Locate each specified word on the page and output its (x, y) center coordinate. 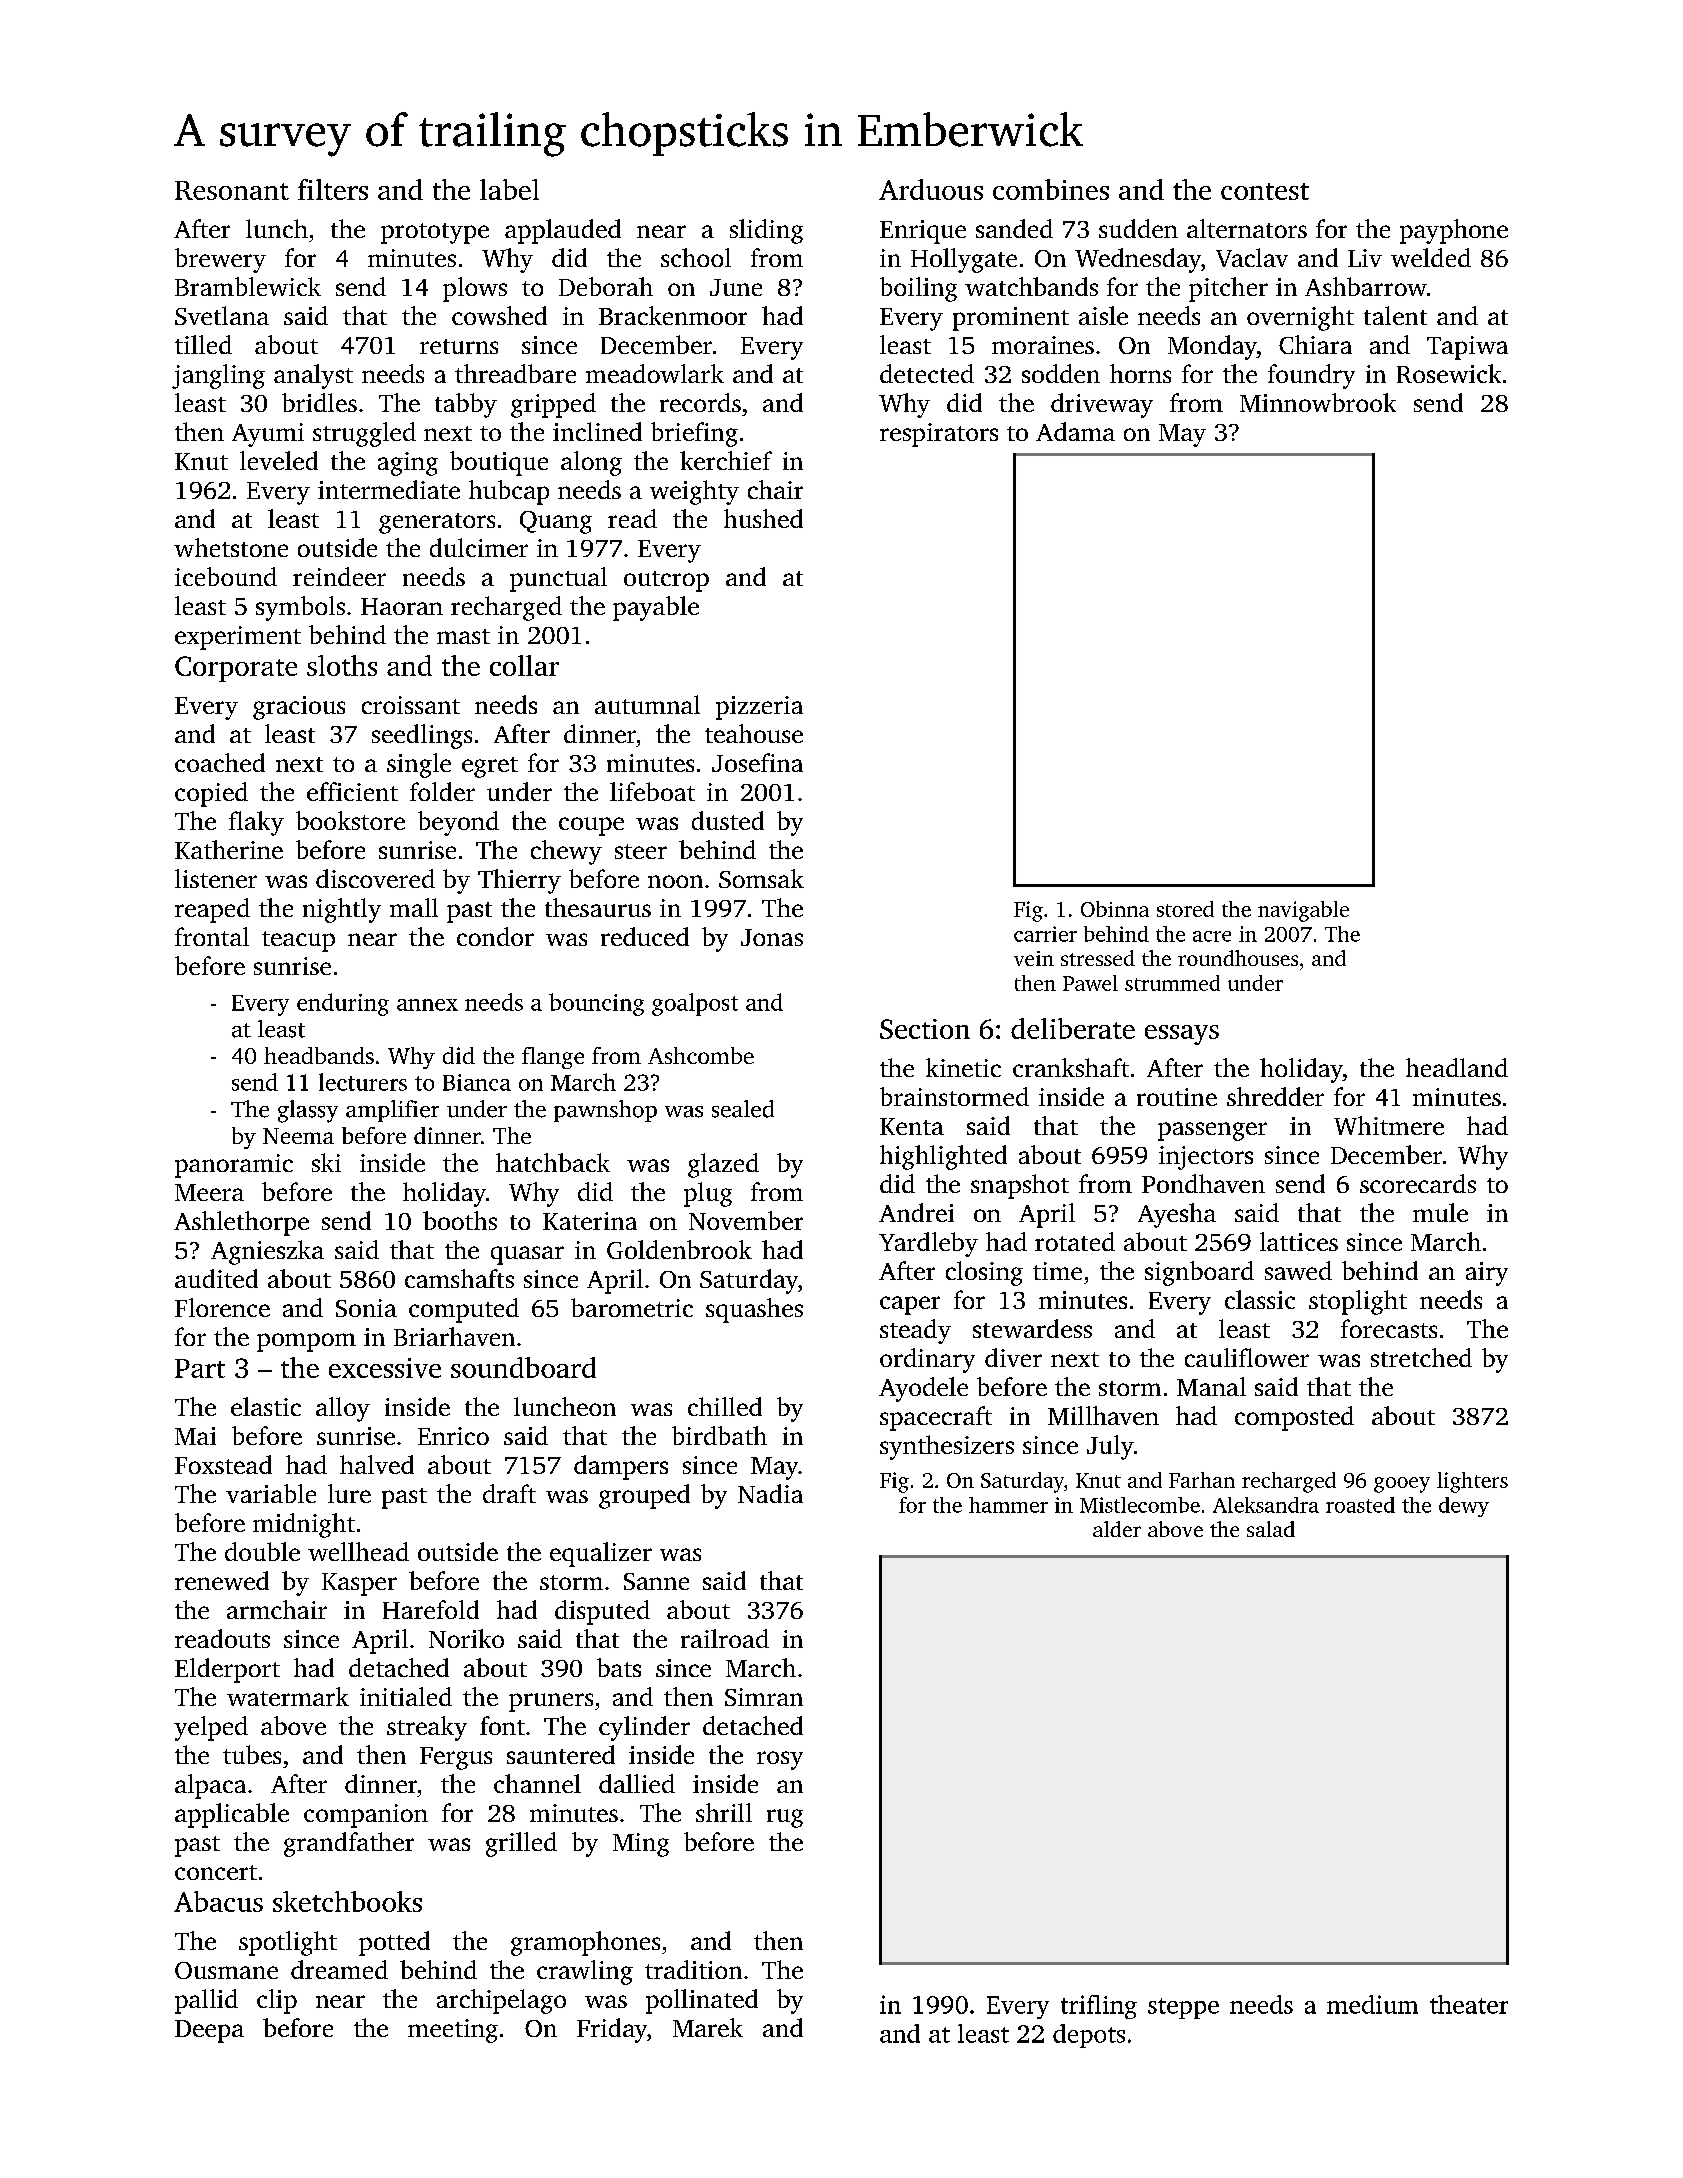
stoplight (1358, 1302)
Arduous (931, 189)
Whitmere (1389, 1125)
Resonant (232, 190)
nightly (342, 910)
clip (277, 2001)
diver (1013, 1357)
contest (1265, 191)
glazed (723, 1165)
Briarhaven (454, 1336)
